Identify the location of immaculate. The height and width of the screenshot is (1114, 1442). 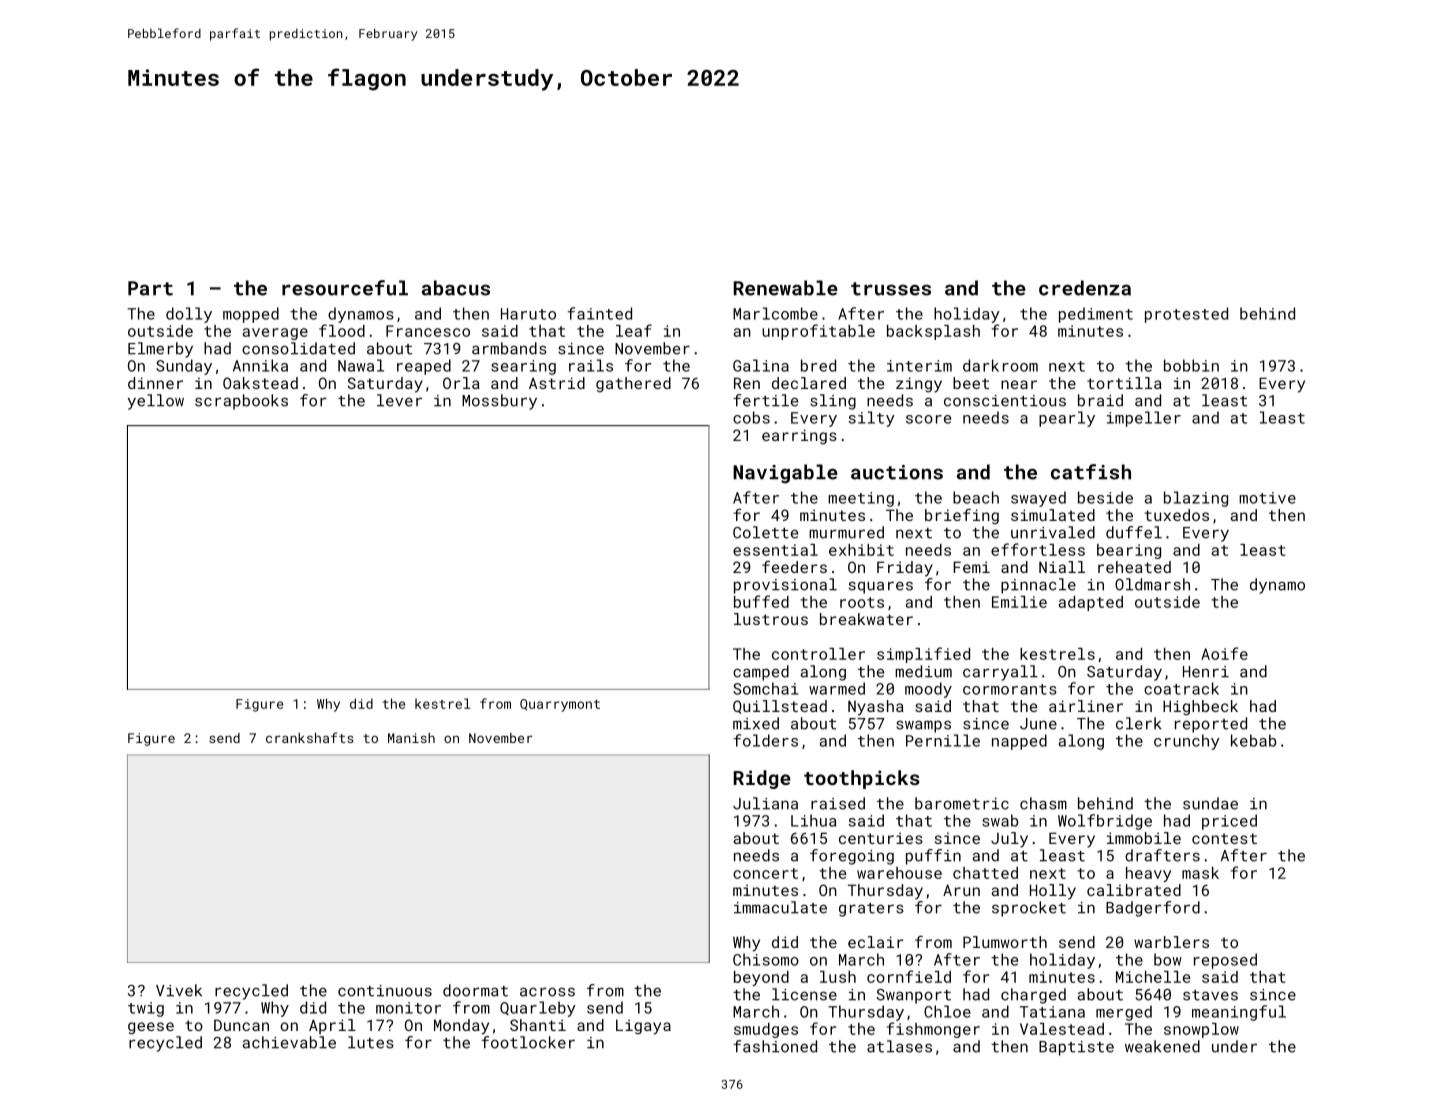
(780, 907).
